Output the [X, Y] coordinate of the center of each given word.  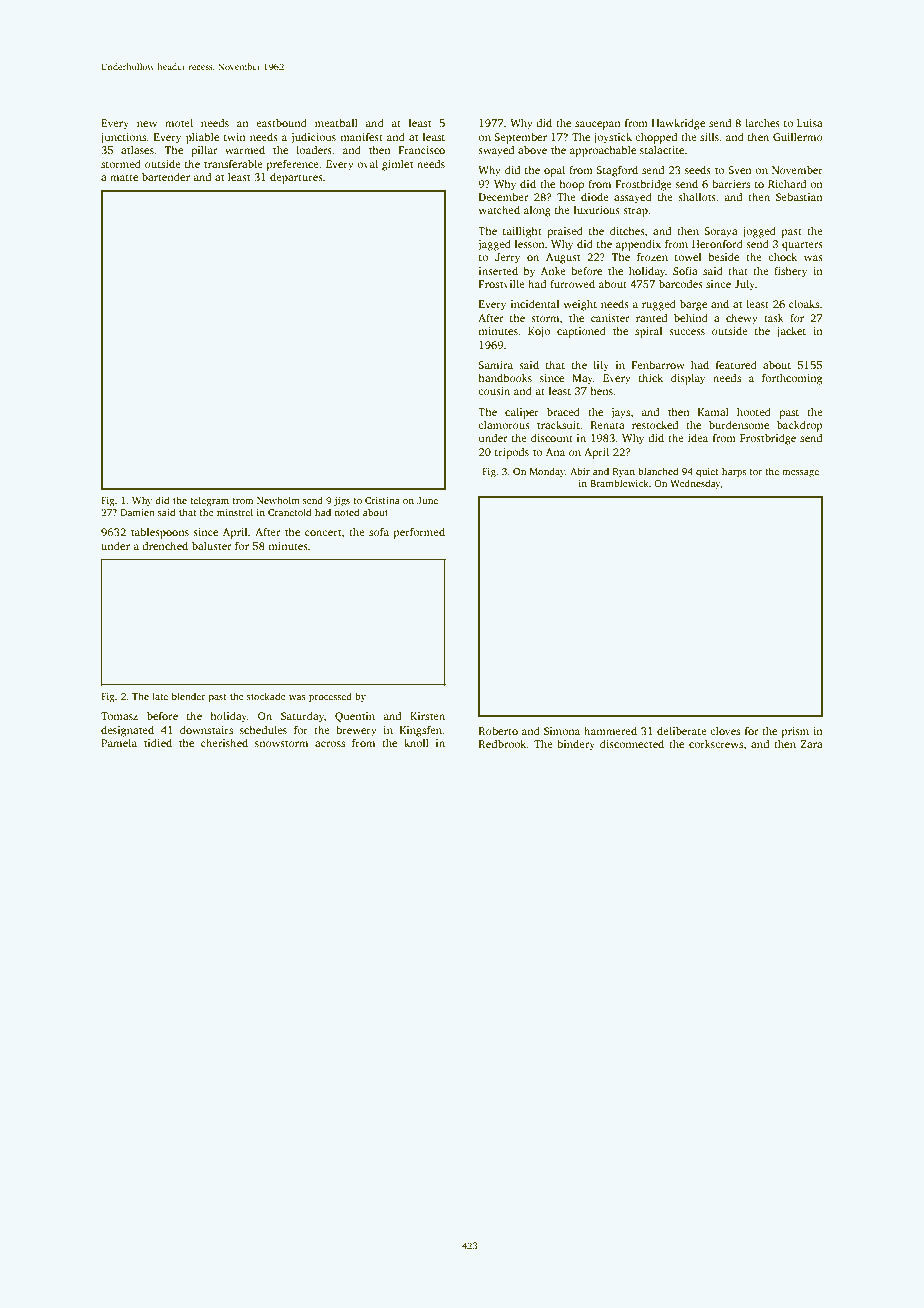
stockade [266, 696]
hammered [610, 730]
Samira [495, 365]
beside [723, 256]
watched [499, 209]
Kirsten [427, 716]
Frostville [502, 283]
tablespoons [160, 533]
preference [293, 165]
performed [419, 533]
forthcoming [792, 379]
